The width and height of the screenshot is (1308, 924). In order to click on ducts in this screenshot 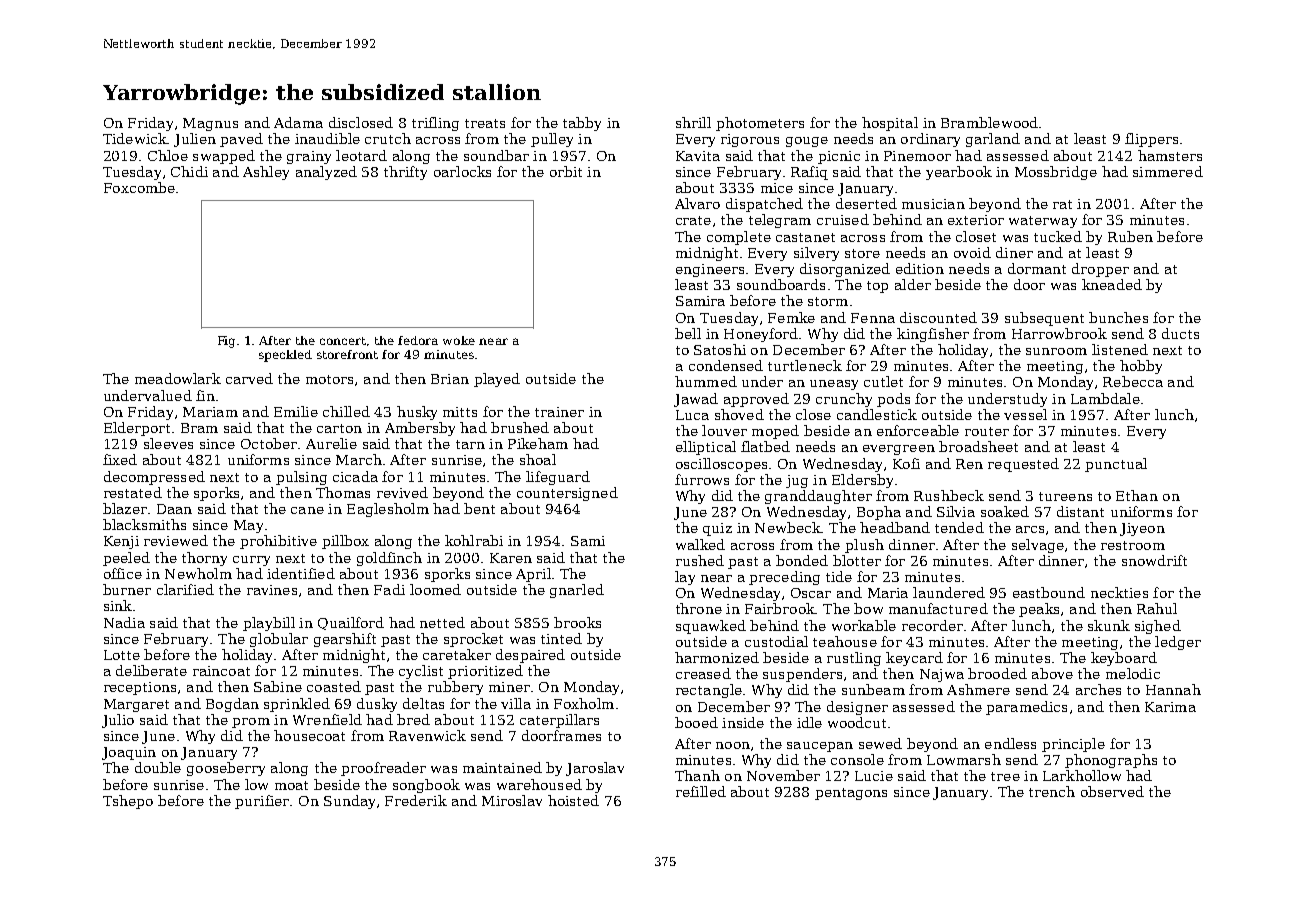, I will do `click(1180, 333)`.
